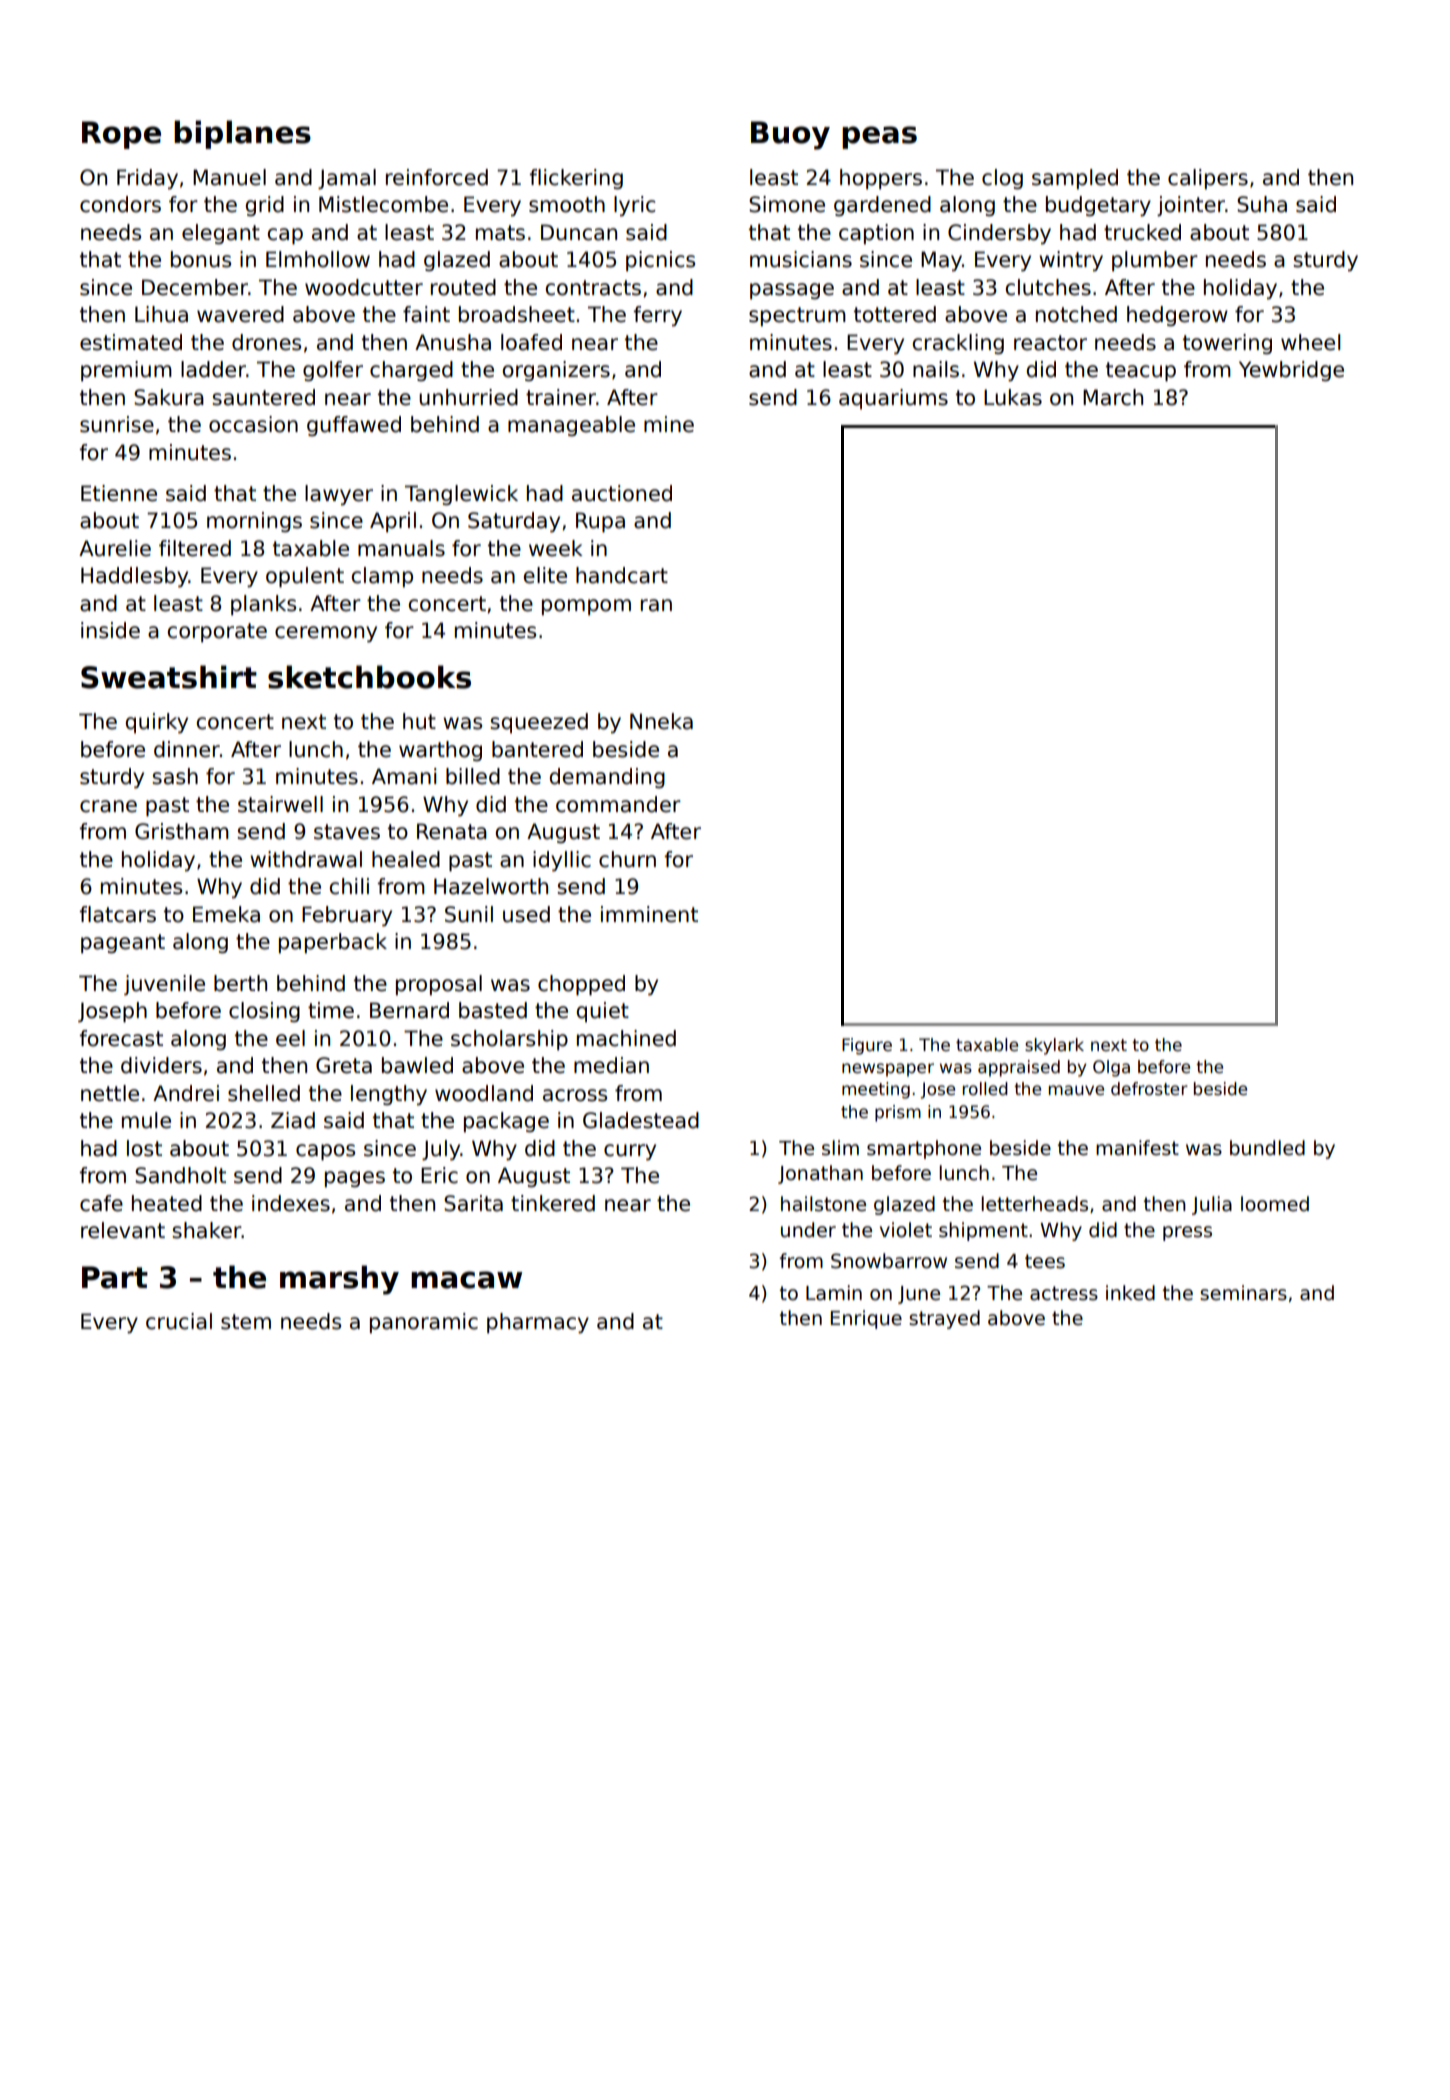 Image resolution: width=1450 pixels, height=2100 pixels. Describe the element at coordinates (1098, 206) in the document. I see `budgetary` at that location.
